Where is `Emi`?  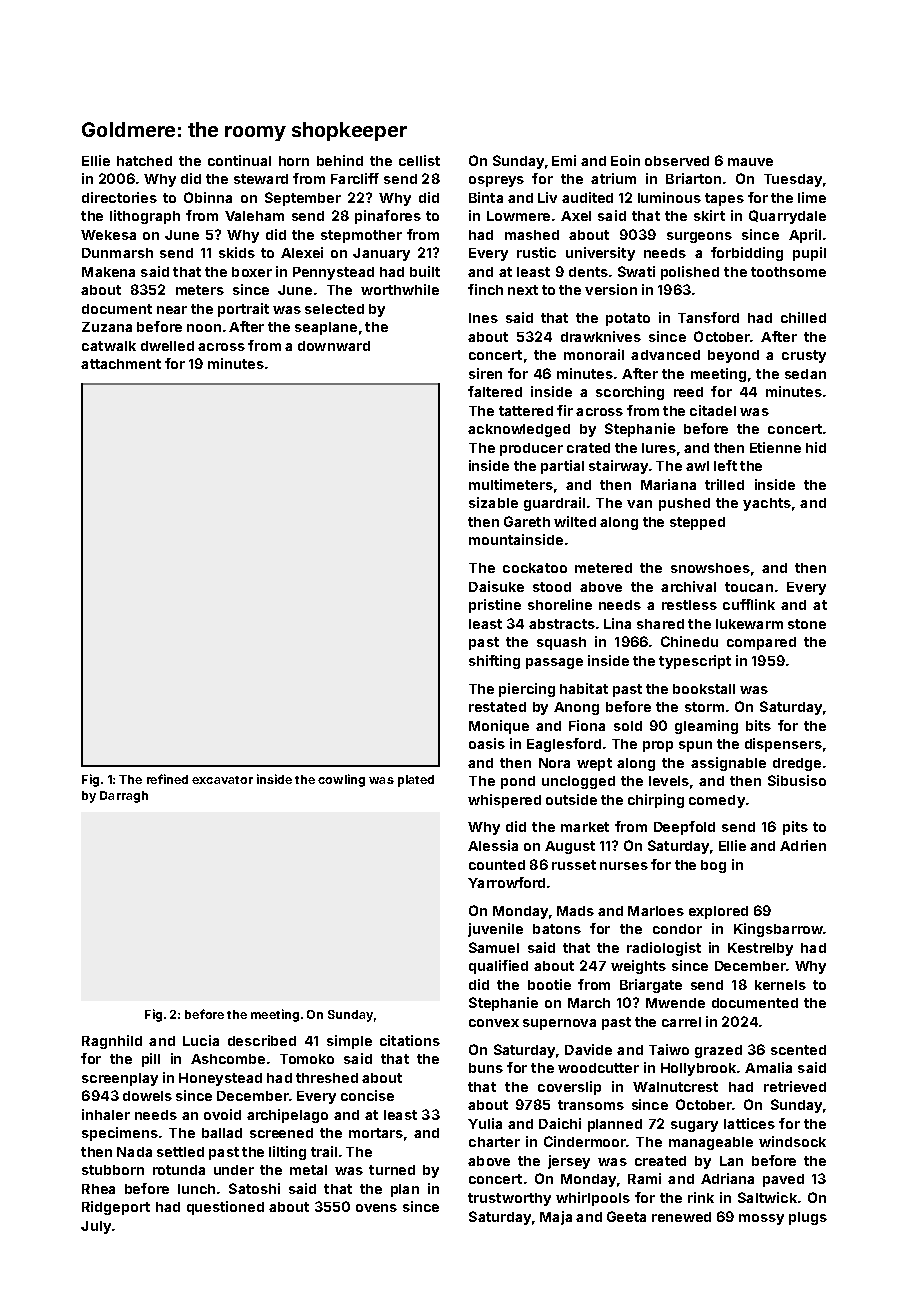 Emi is located at coordinates (564, 160).
